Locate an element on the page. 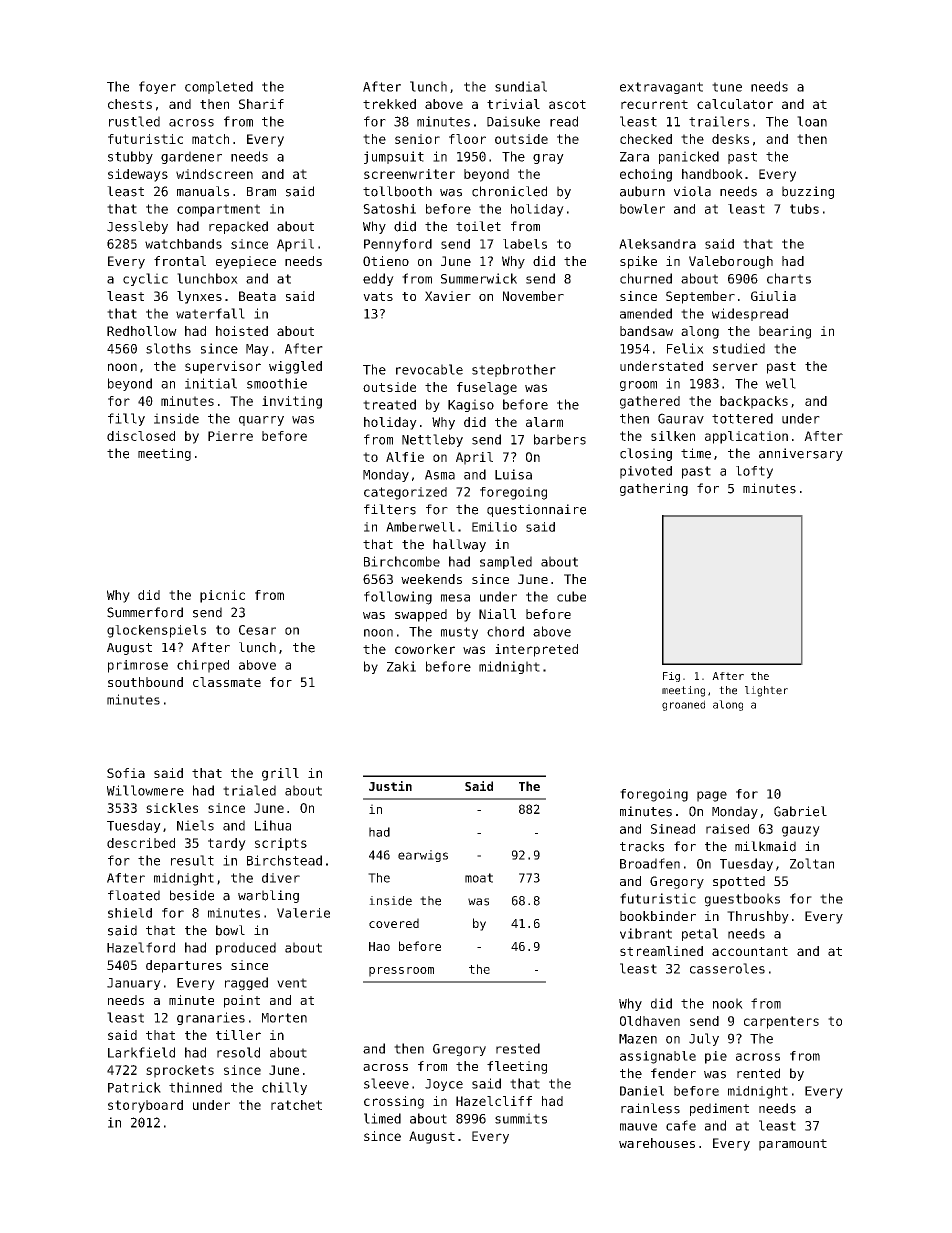 This page has height=1233, width=952. revocable is located at coordinates (429, 369).
